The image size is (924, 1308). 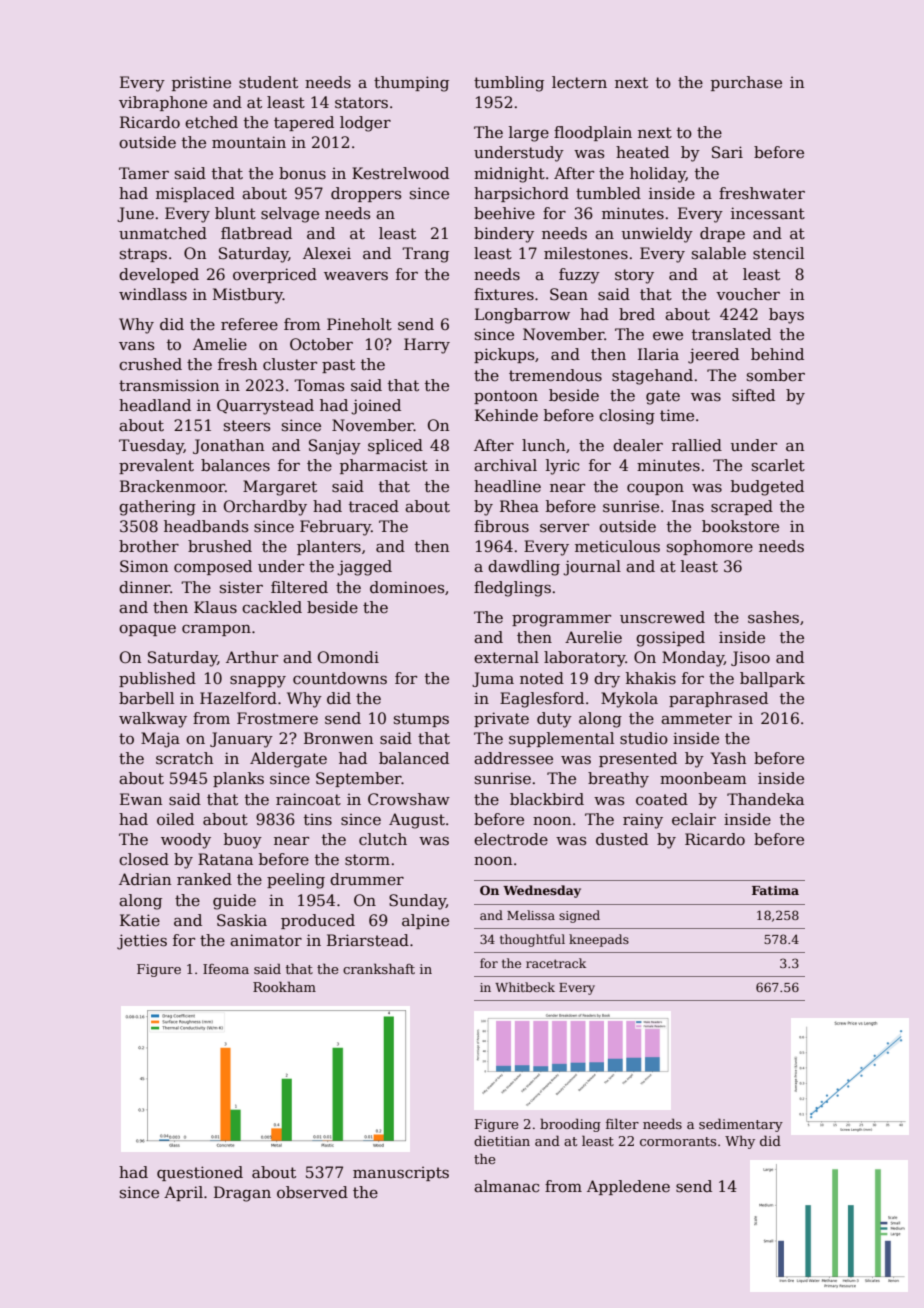 What do you see at coordinates (775, 890) in the screenshot?
I see `Fatima` at bounding box center [775, 890].
